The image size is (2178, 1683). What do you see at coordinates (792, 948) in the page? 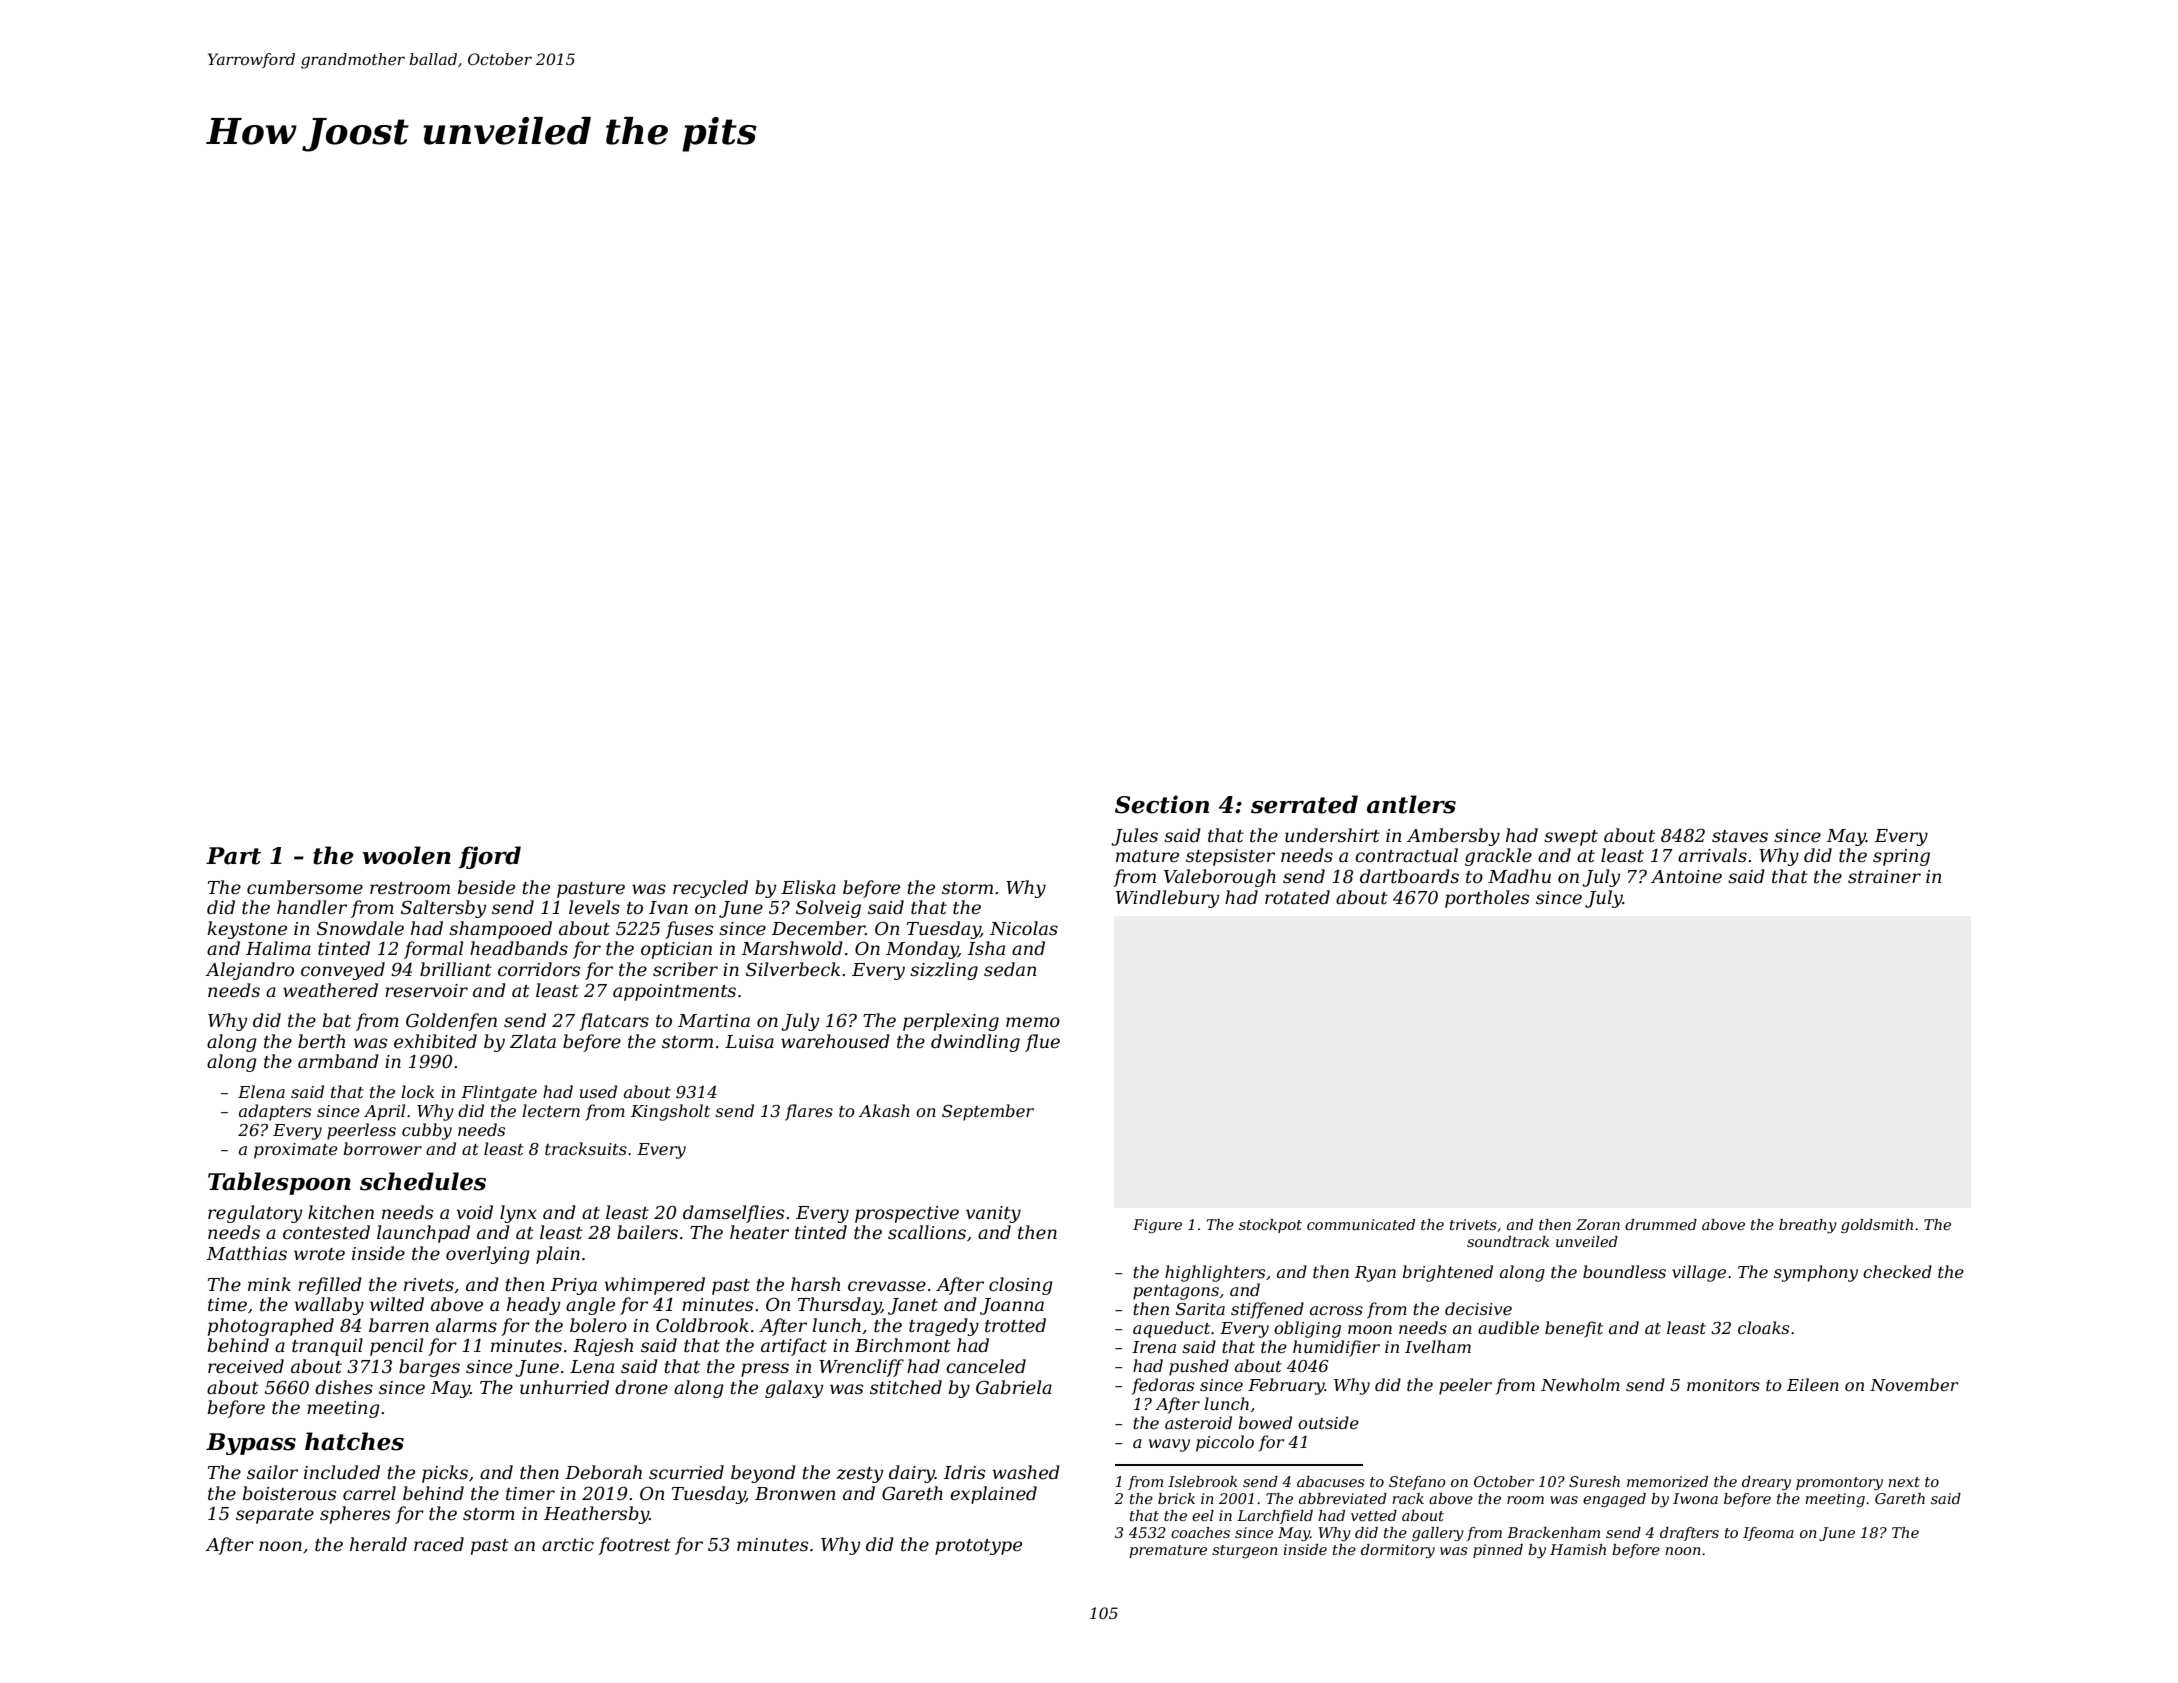
I see `Marshwold` at bounding box center [792, 948].
